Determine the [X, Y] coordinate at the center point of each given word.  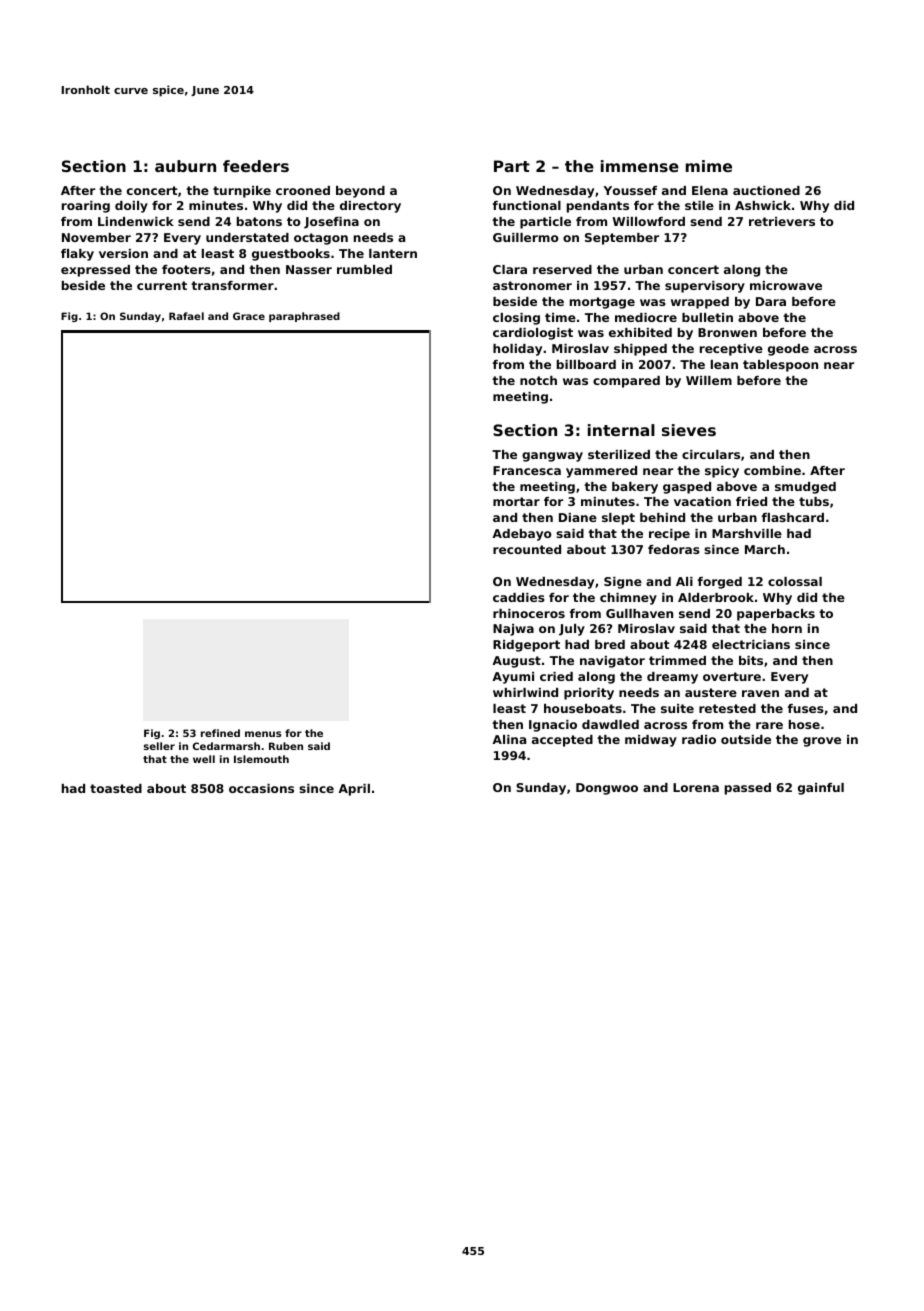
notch [538, 380]
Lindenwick [136, 221]
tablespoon [780, 366]
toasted [116, 788]
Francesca [527, 470]
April [354, 790]
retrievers [782, 221]
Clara [510, 269]
